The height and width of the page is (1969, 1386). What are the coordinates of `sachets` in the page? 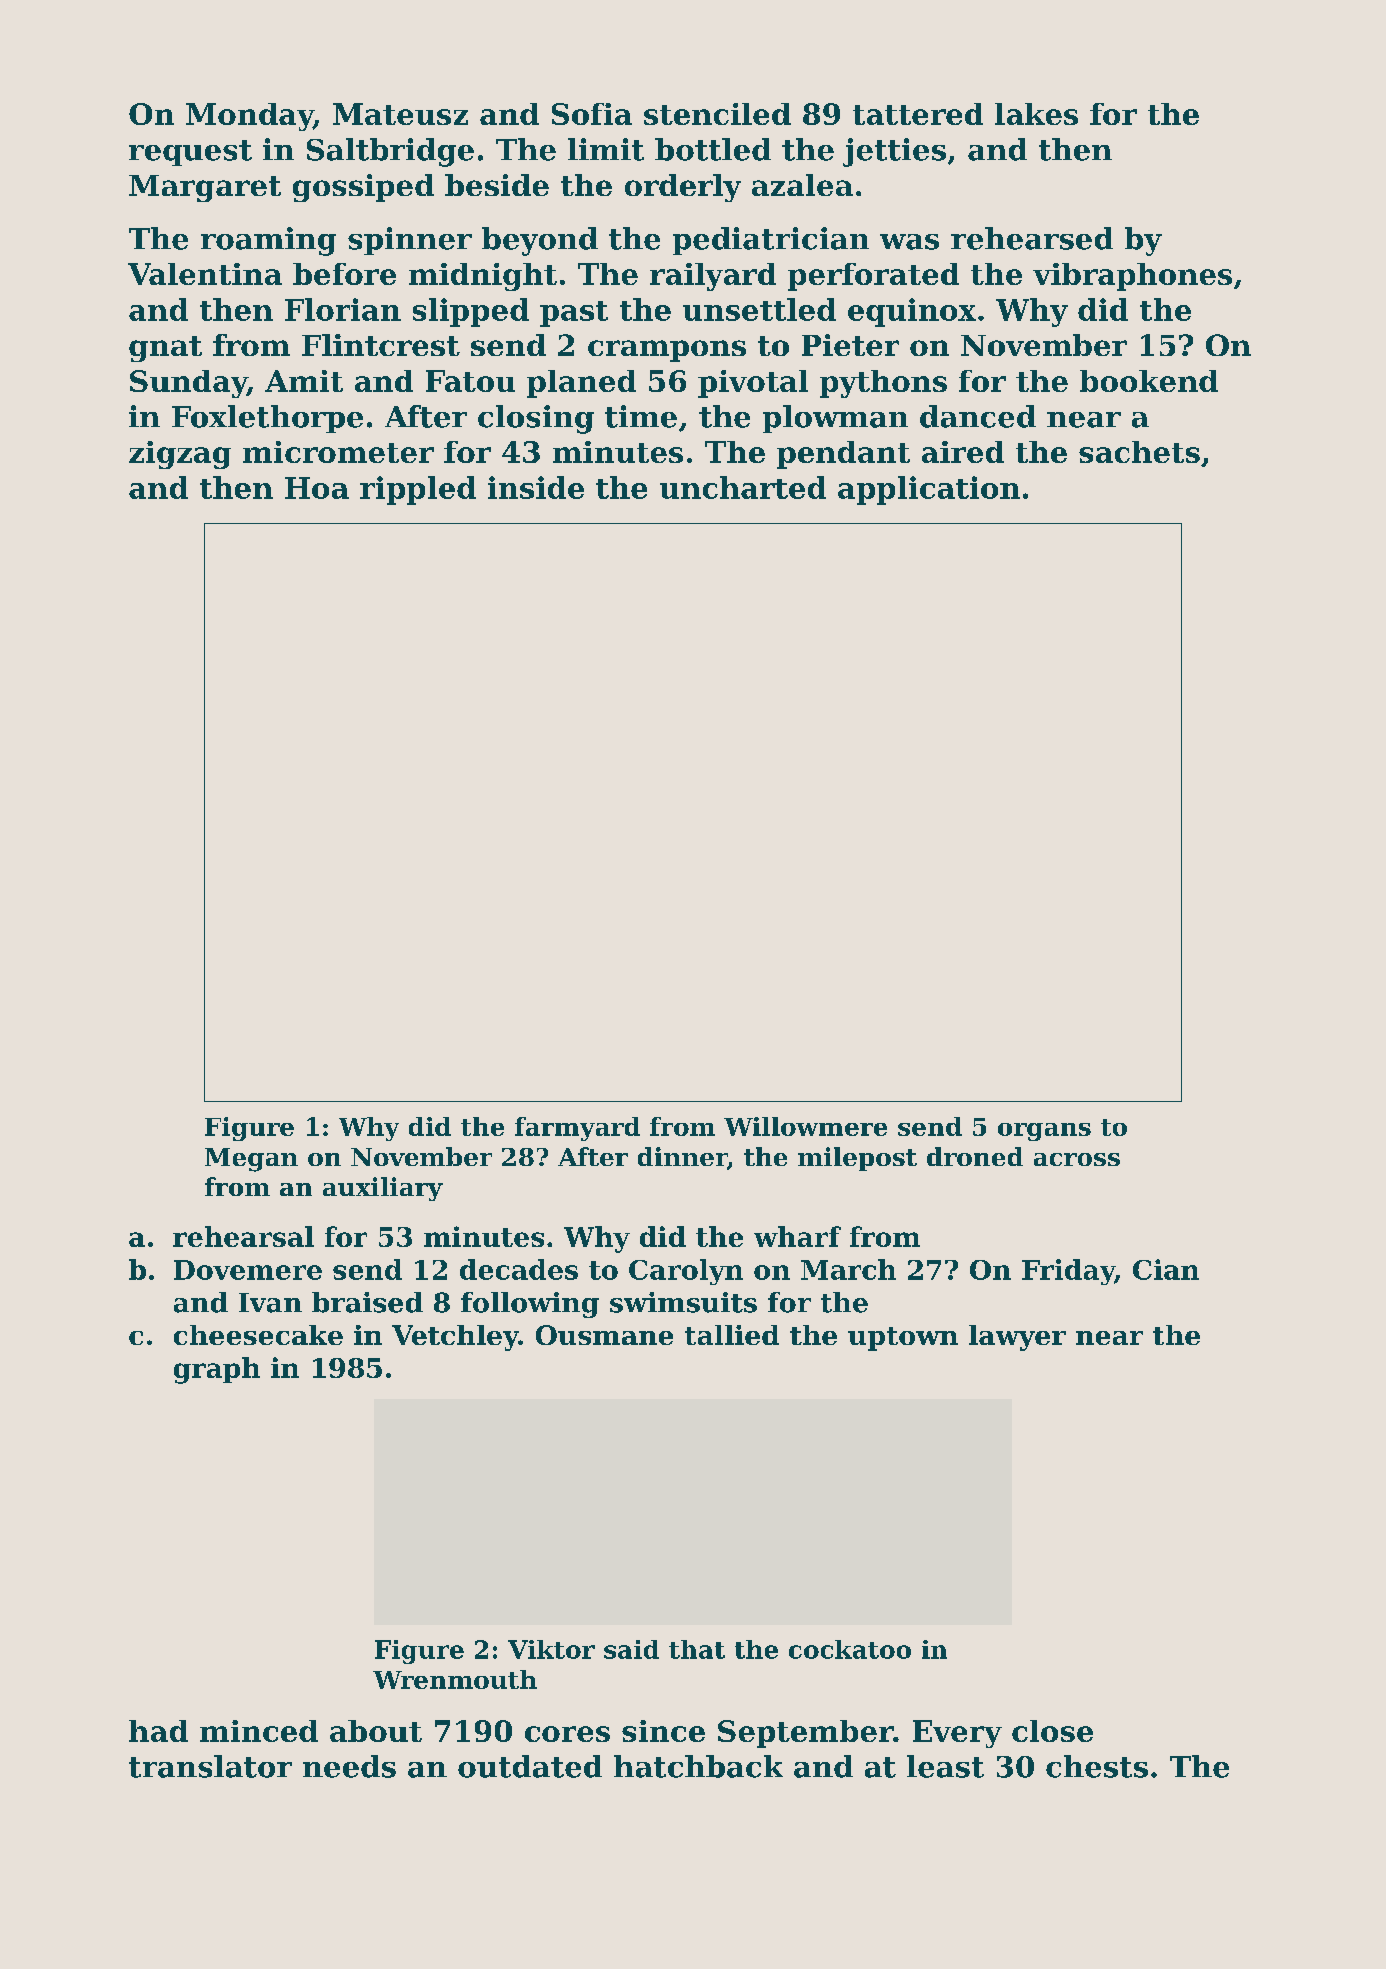 It's located at (1139, 452).
